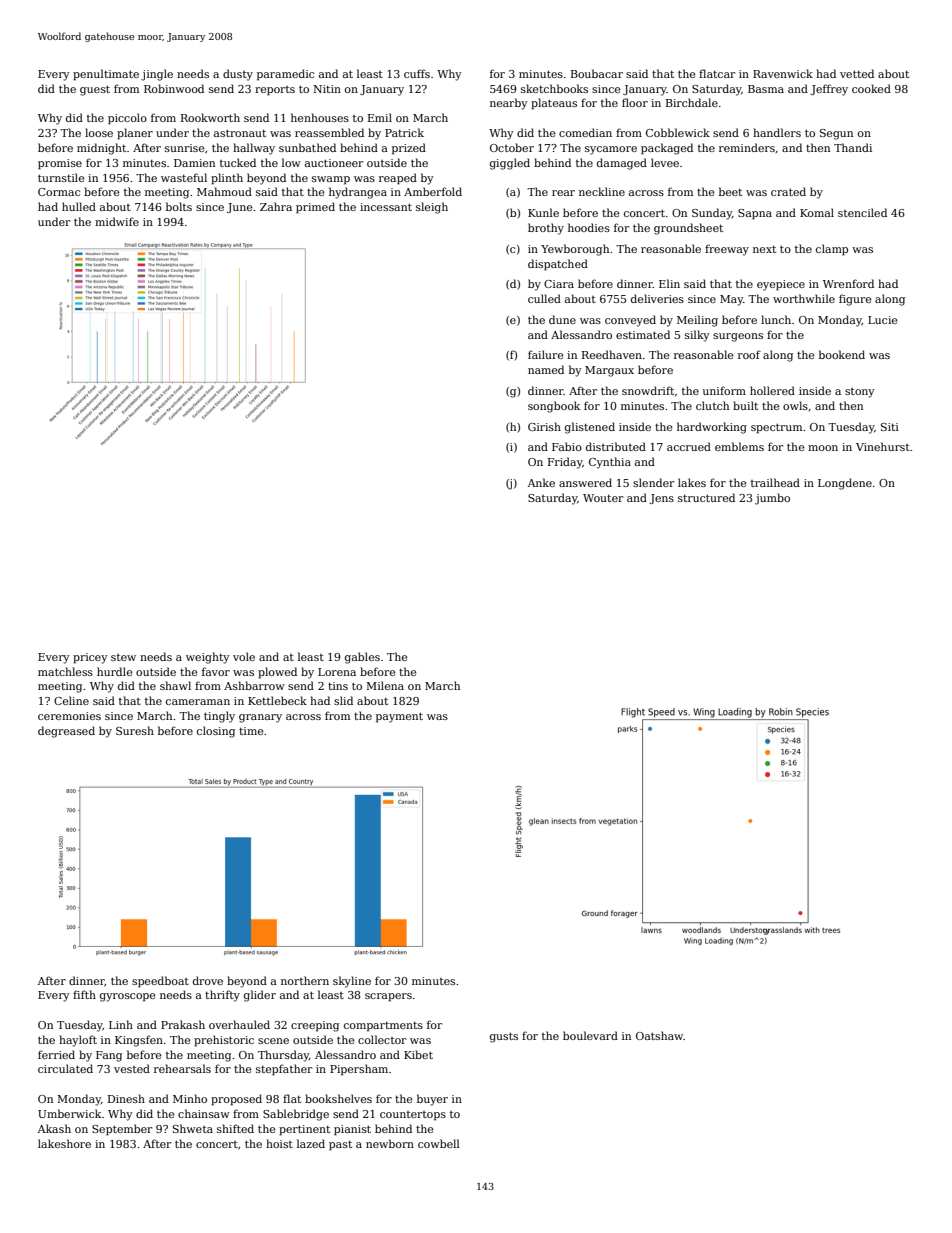 The image size is (952, 1233). Describe the element at coordinates (853, 147) in the screenshot. I see `Thandi` at that location.
